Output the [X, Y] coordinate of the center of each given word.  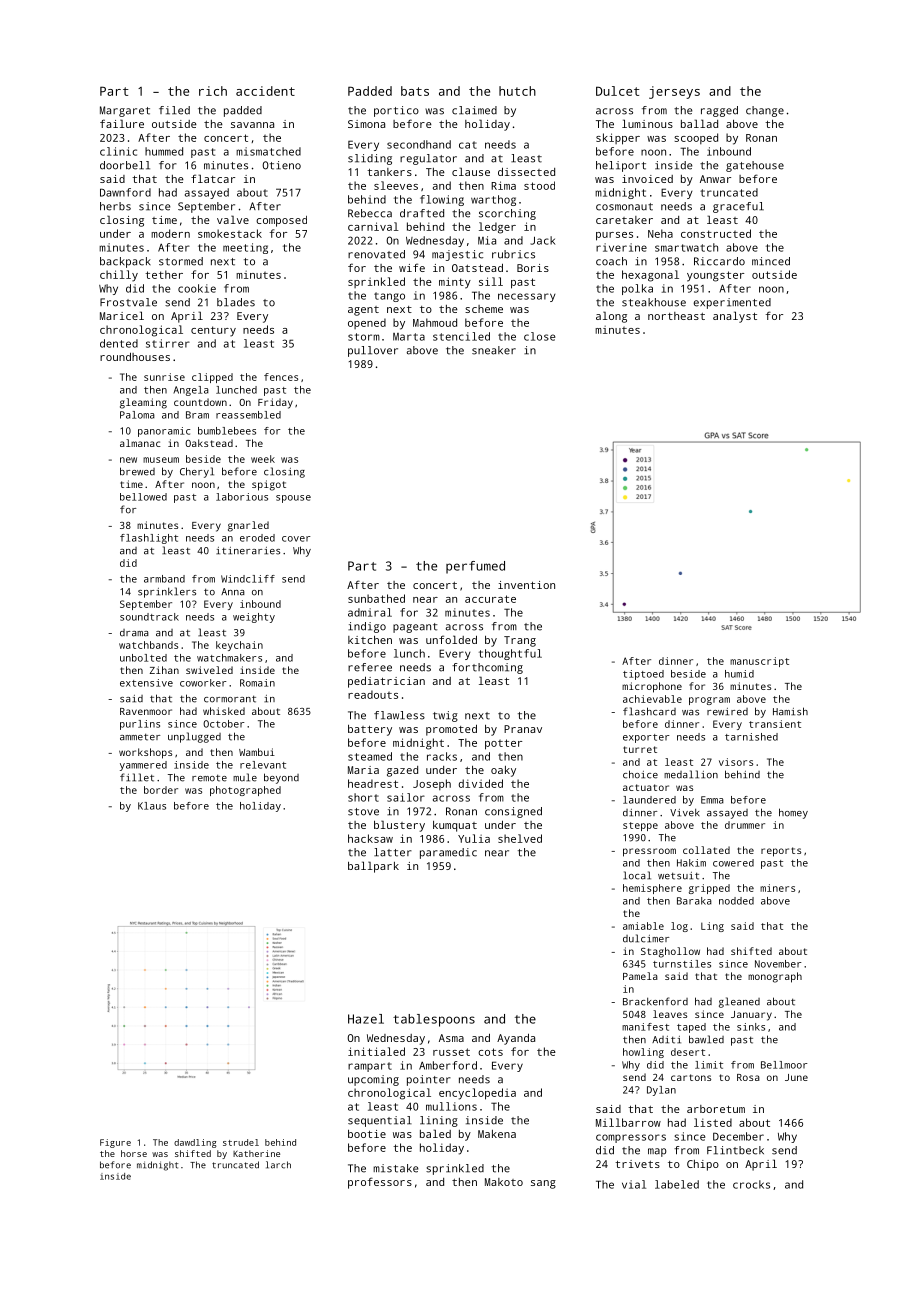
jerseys [674, 92]
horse [134, 1153]
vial [634, 1184]
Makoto [504, 1182]
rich [213, 91]
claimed [474, 110]
